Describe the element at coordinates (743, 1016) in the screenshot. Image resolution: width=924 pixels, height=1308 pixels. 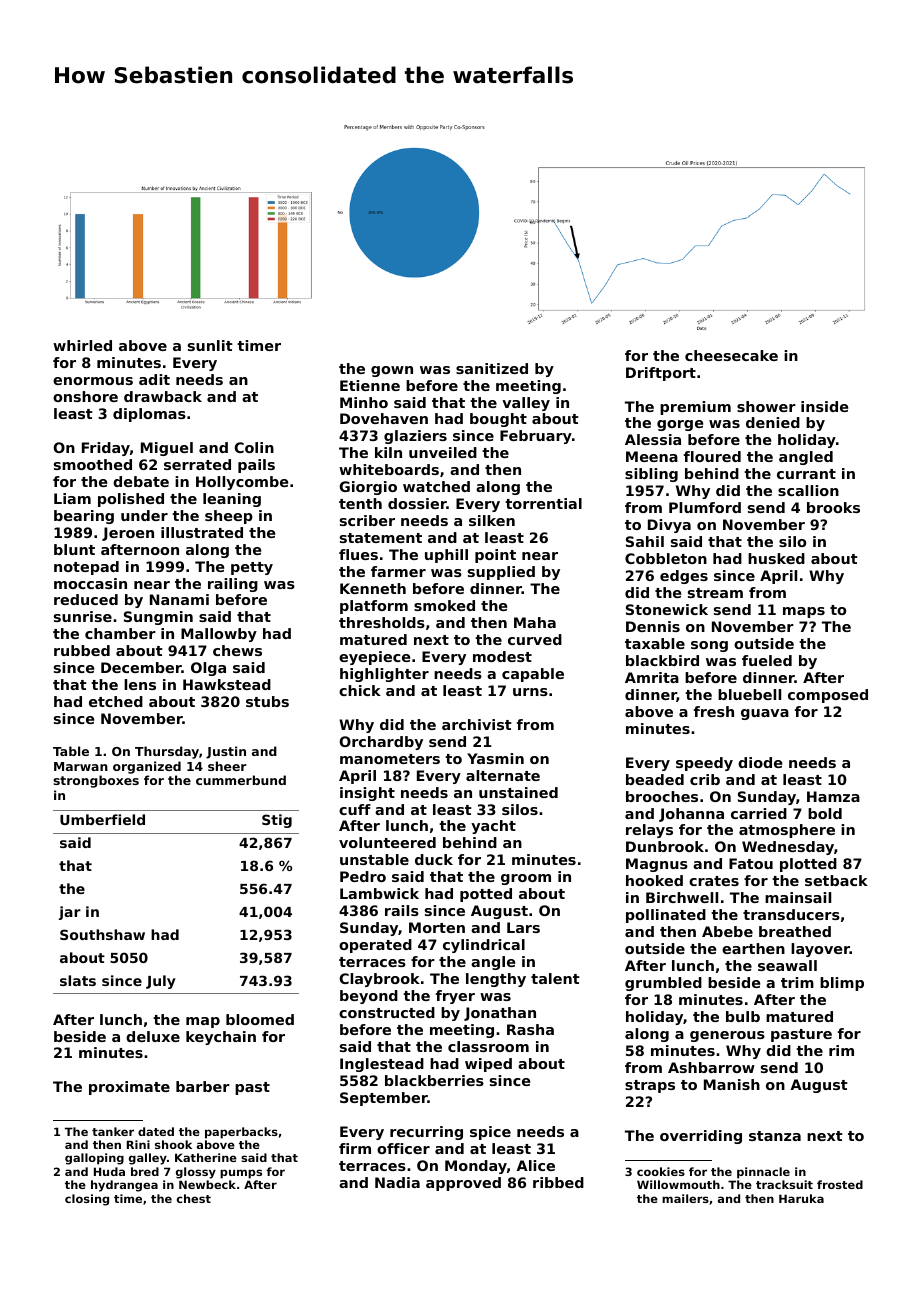
I see `bulb` at that location.
